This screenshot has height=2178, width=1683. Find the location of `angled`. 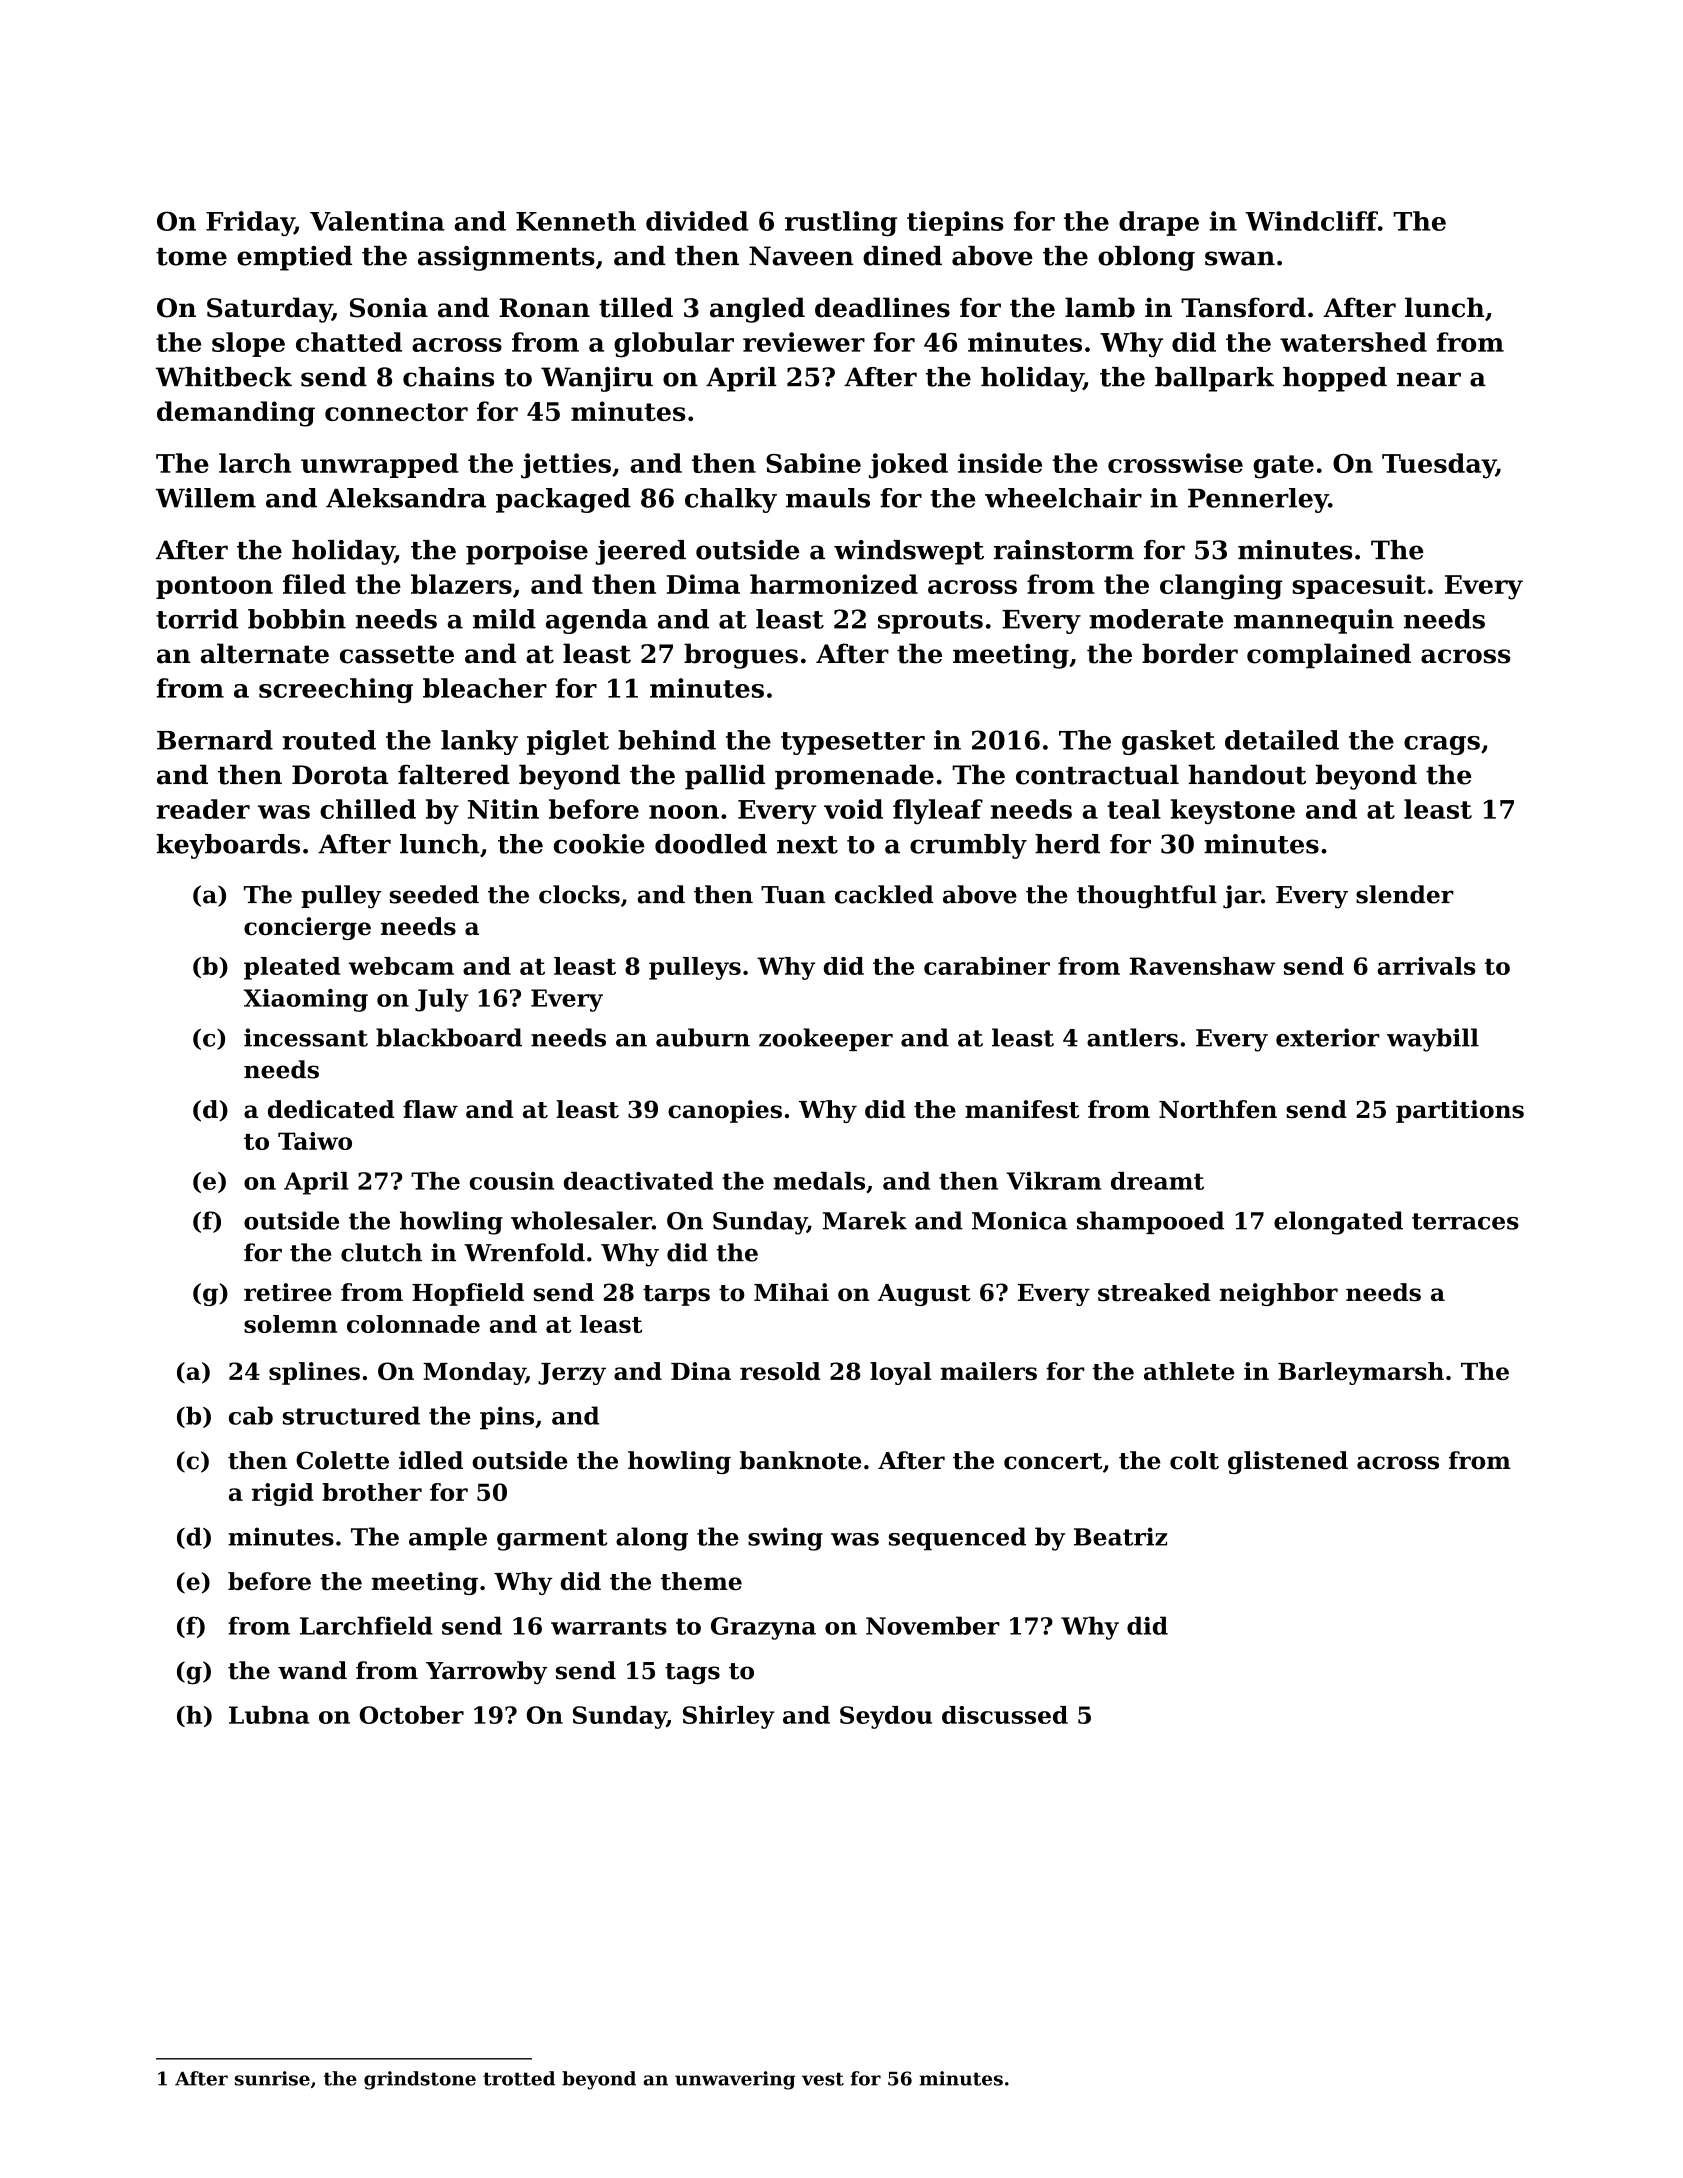

angled is located at coordinates (757, 310).
